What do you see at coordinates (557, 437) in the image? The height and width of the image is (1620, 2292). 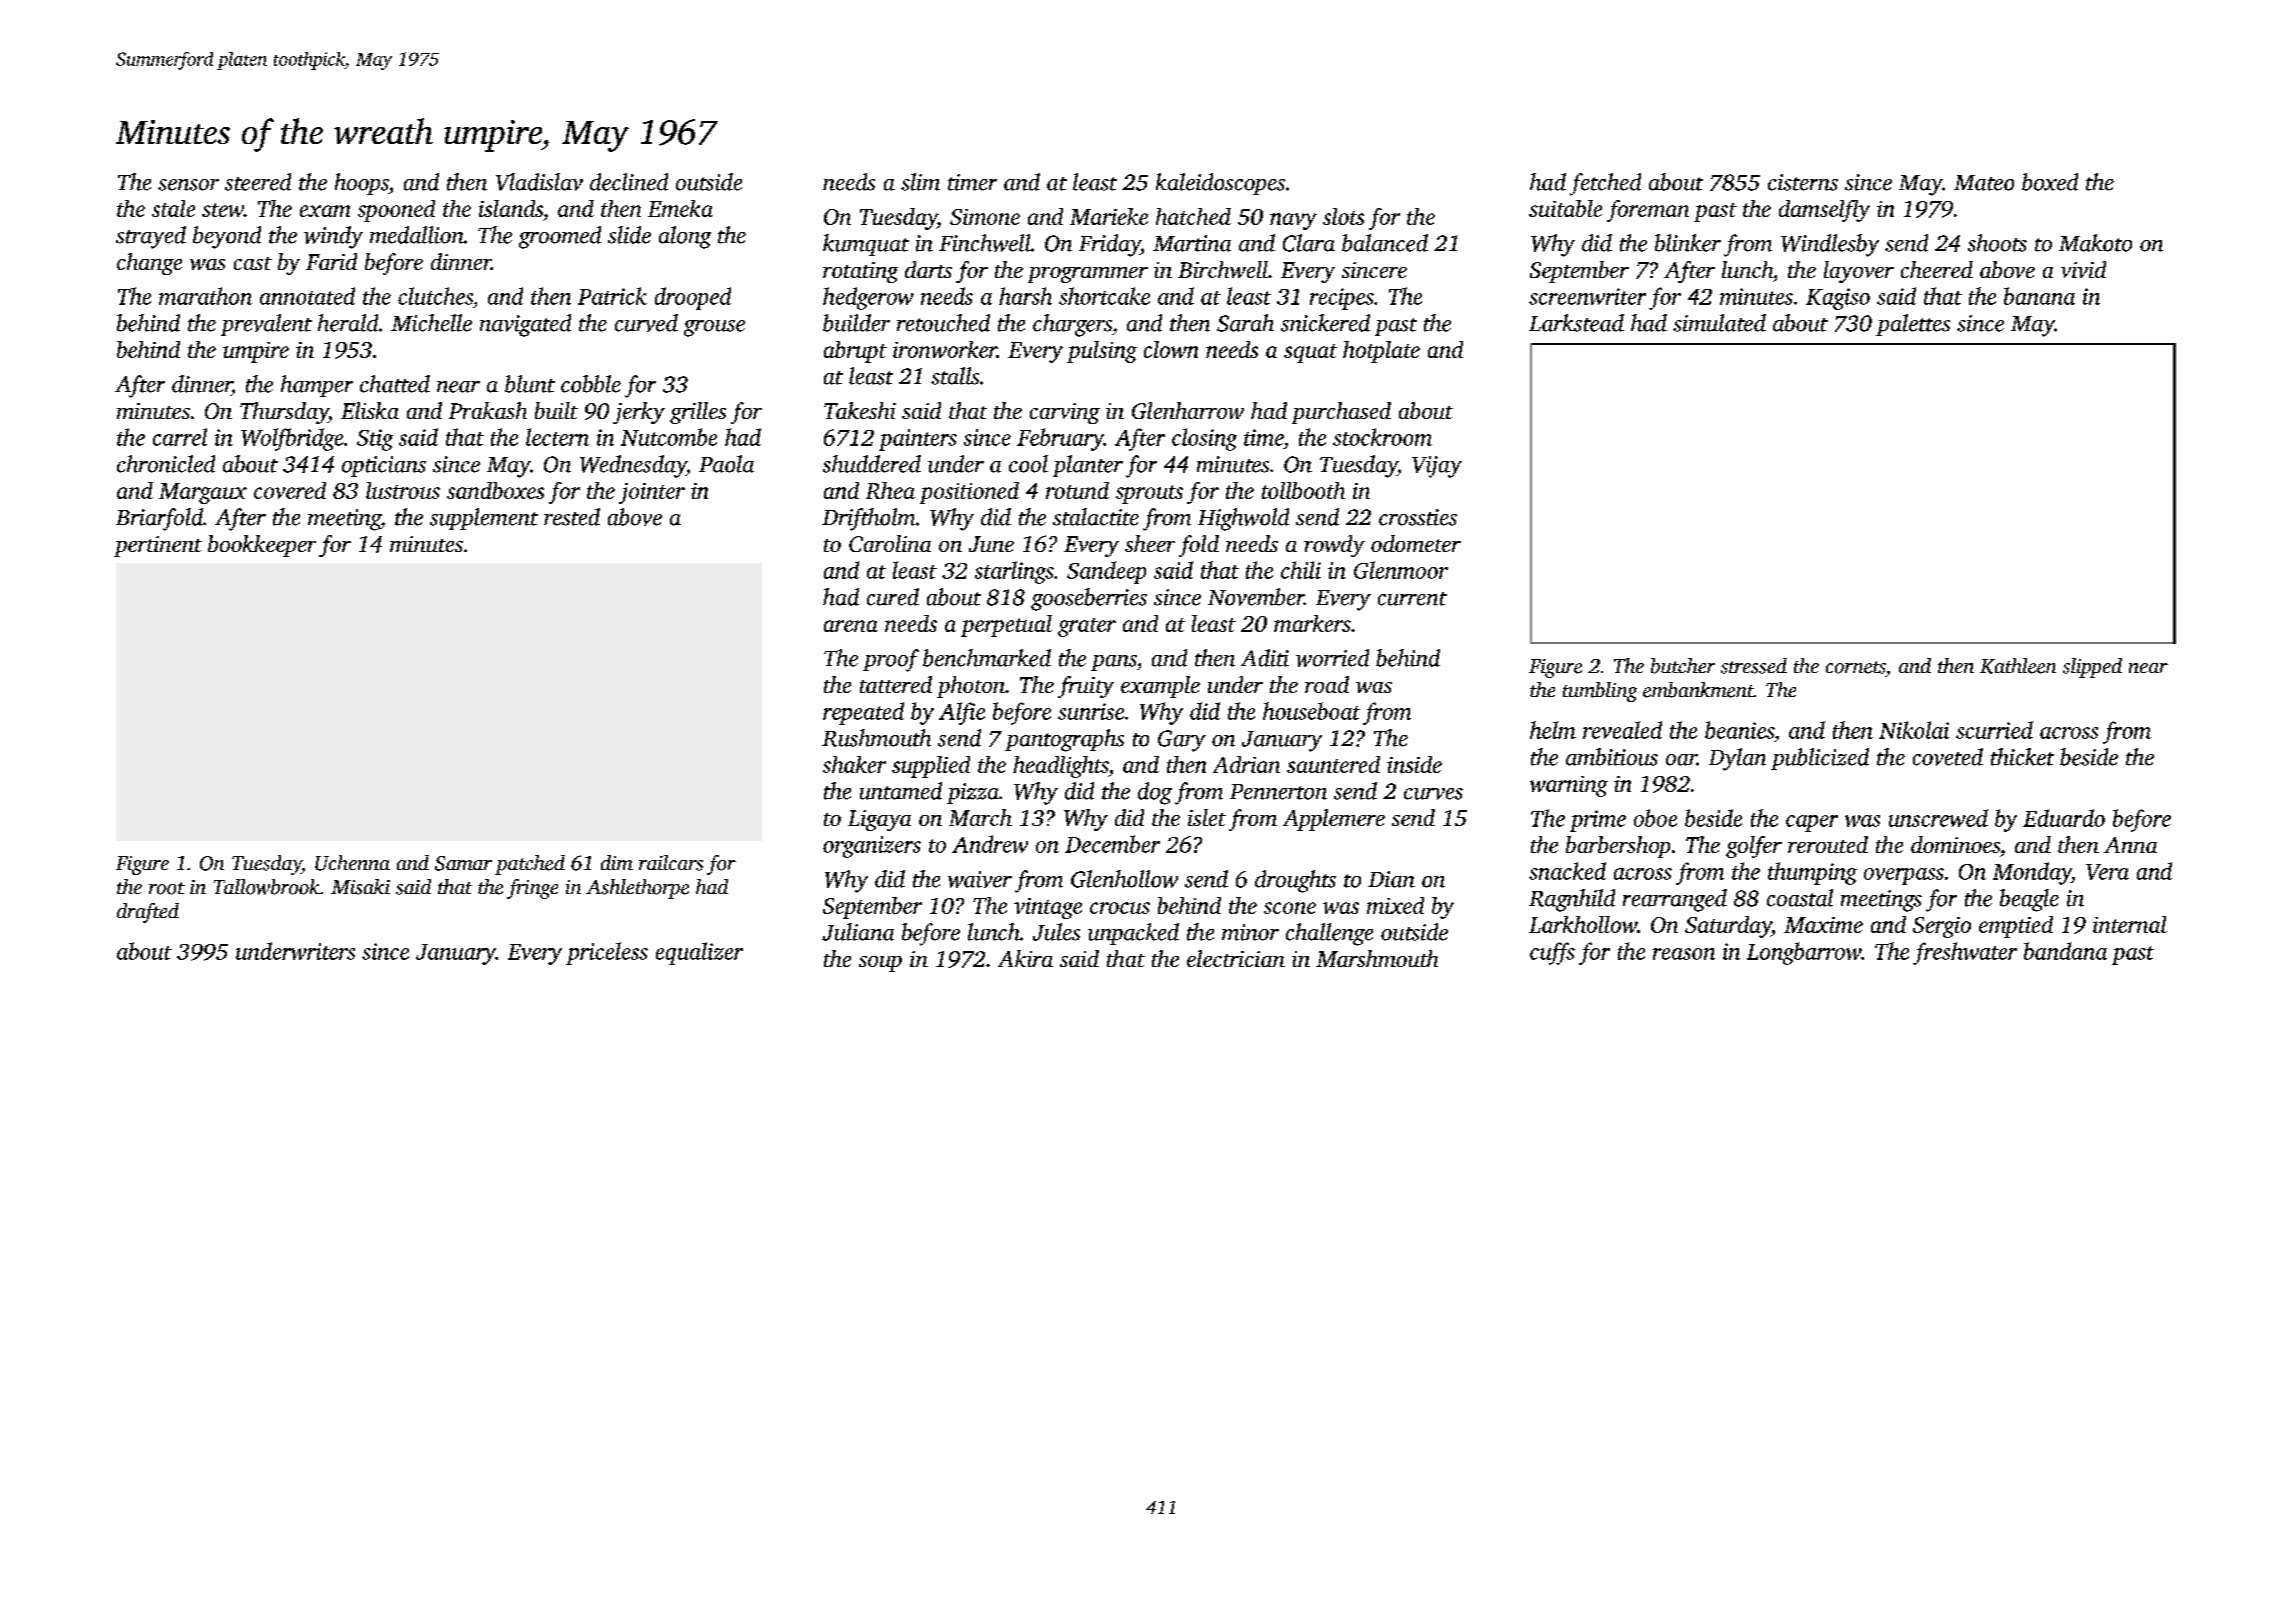 I see `lectern` at bounding box center [557, 437].
